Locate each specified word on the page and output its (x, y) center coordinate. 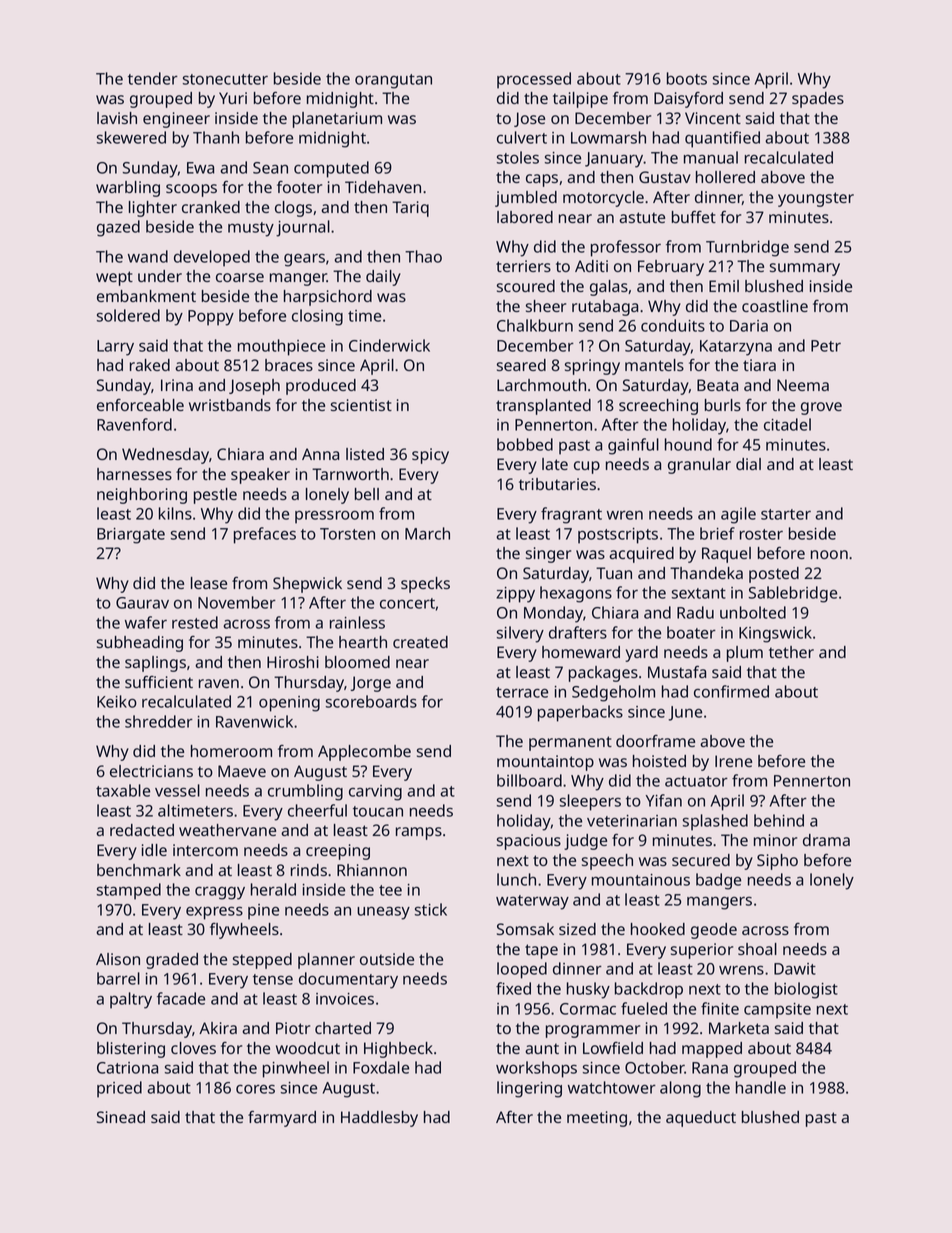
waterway (532, 902)
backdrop (649, 990)
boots (687, 78)
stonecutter (225, 79)
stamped (129, 891)
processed (534, 80)
